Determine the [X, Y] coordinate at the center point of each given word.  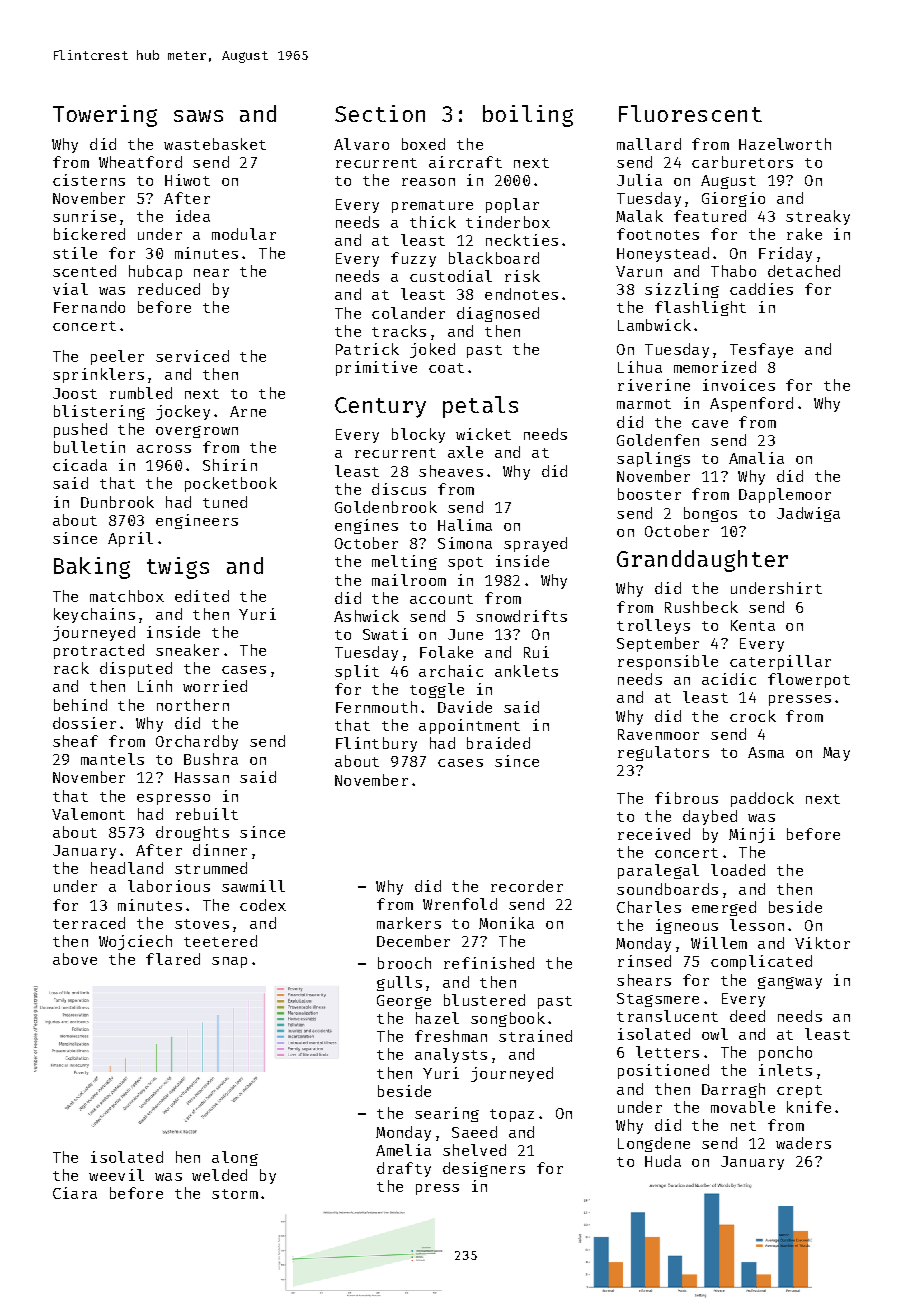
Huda [663, 1161]
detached [804, 271]
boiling [528, 116]
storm [235, 1194]
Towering [105, 116]
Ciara [75, 1193]
